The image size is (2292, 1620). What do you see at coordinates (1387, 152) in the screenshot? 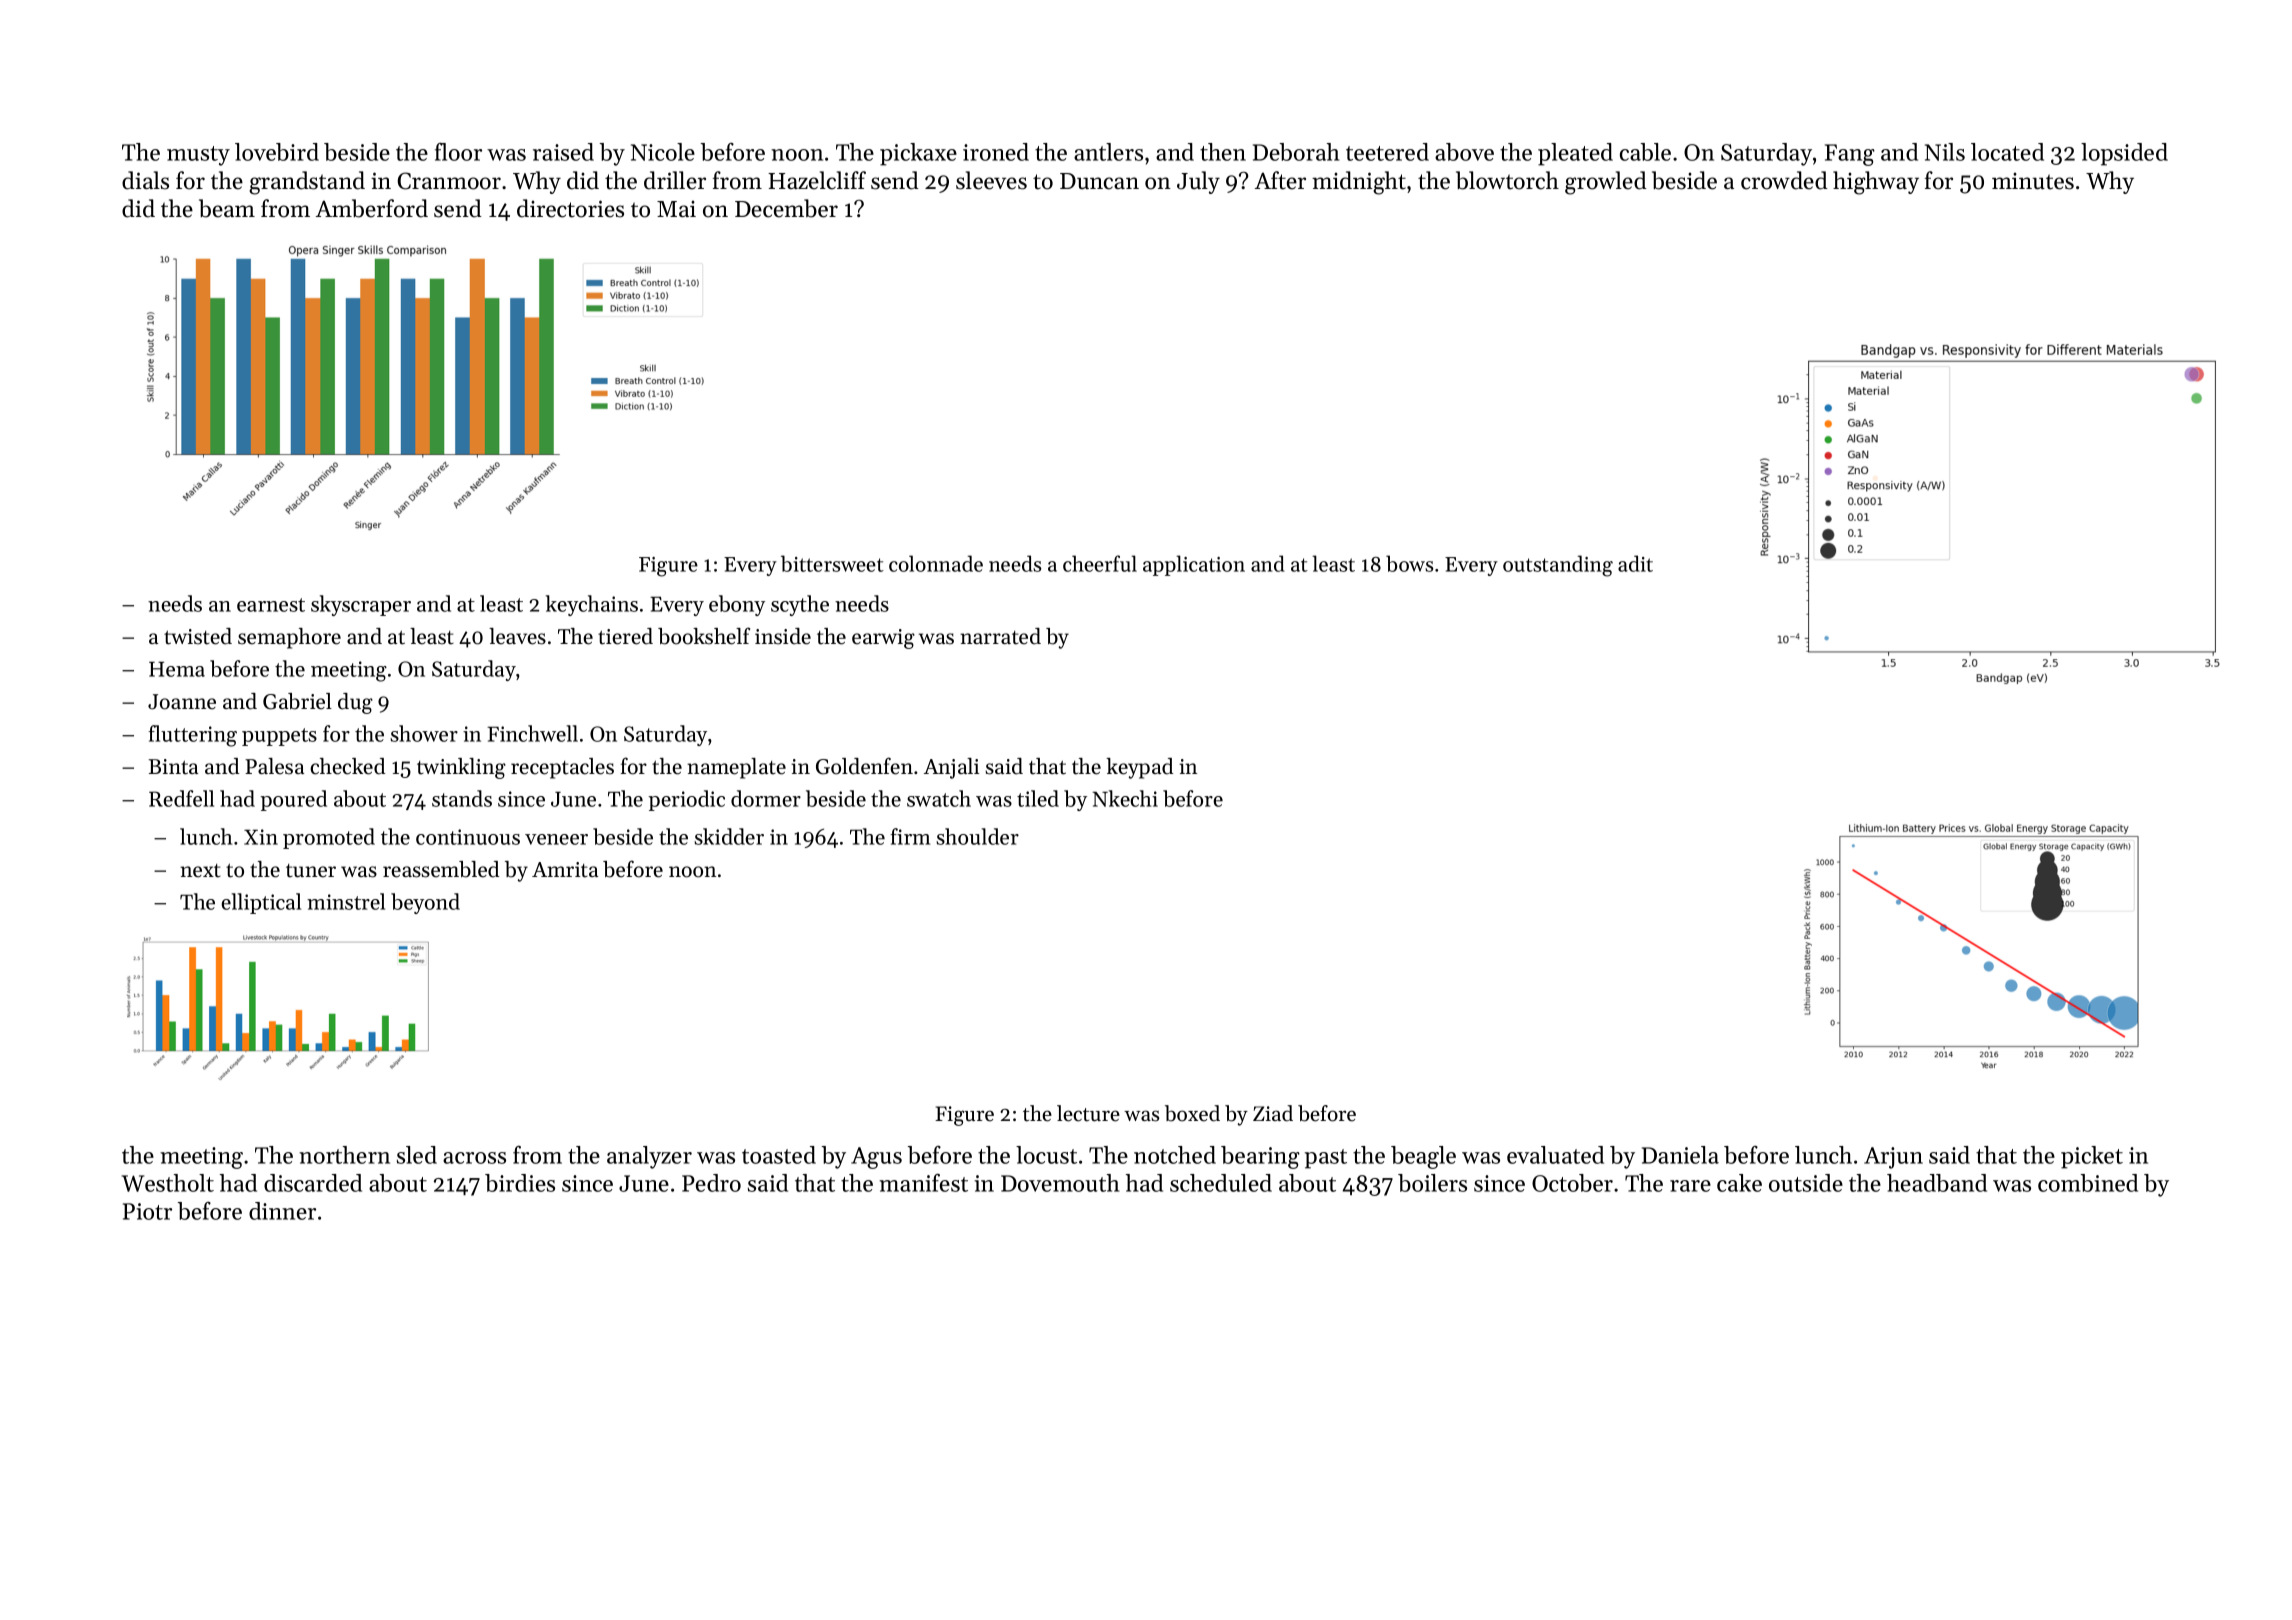
I see `teetered` at bounding box center [1387, 152].
